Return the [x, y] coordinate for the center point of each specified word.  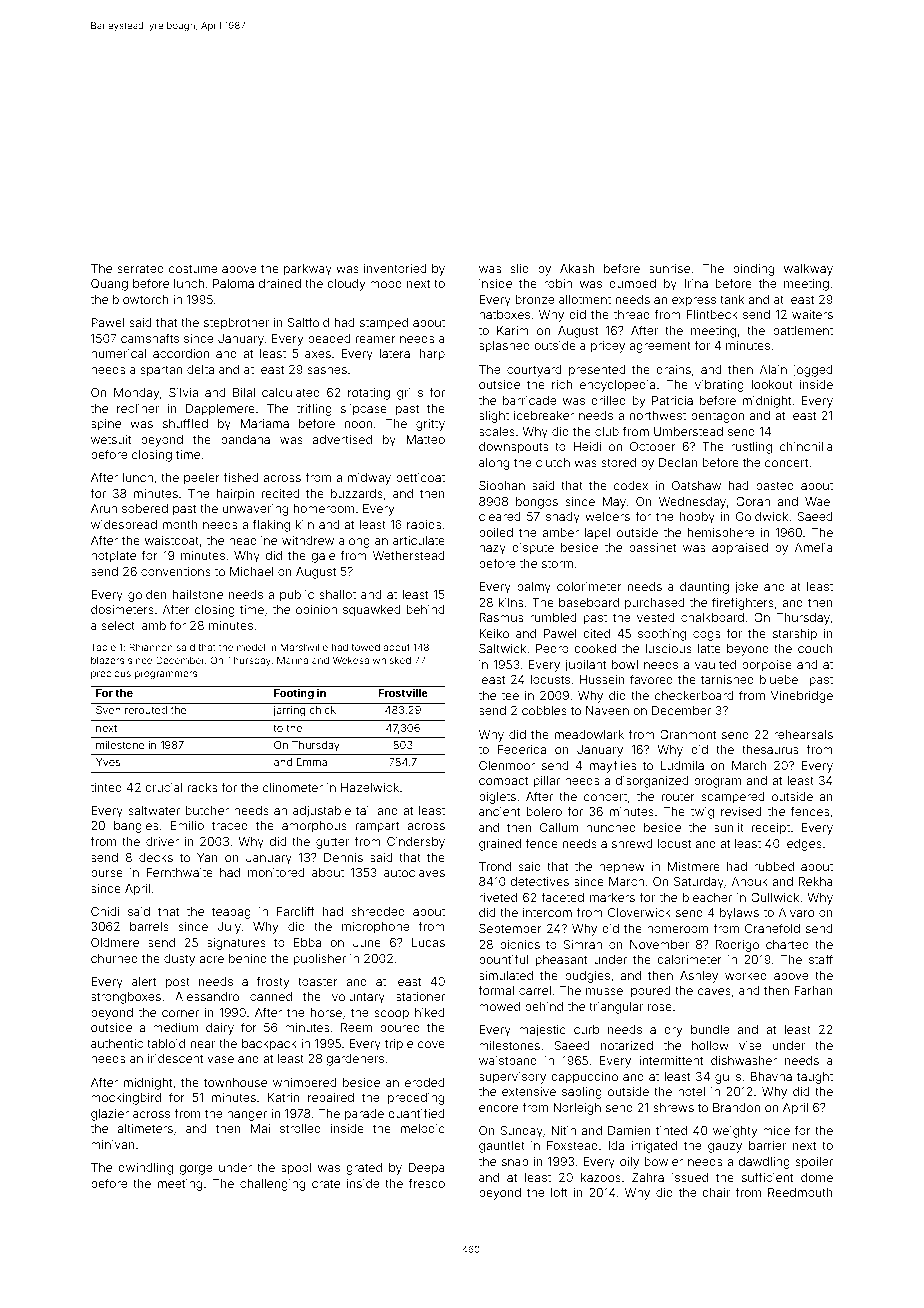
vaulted [715, 664]
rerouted [146, 710]
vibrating [719, 386]
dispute [533, 549]
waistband [508, 1060]
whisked [392, 660]
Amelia [814, 547]
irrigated [654, 1147]
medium [175, 1027]
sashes [327, 369]
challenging [272, 1185]
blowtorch [140, 299]
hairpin [235, 495]
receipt [771, 829]
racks [202, 787]
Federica [522, 749]
